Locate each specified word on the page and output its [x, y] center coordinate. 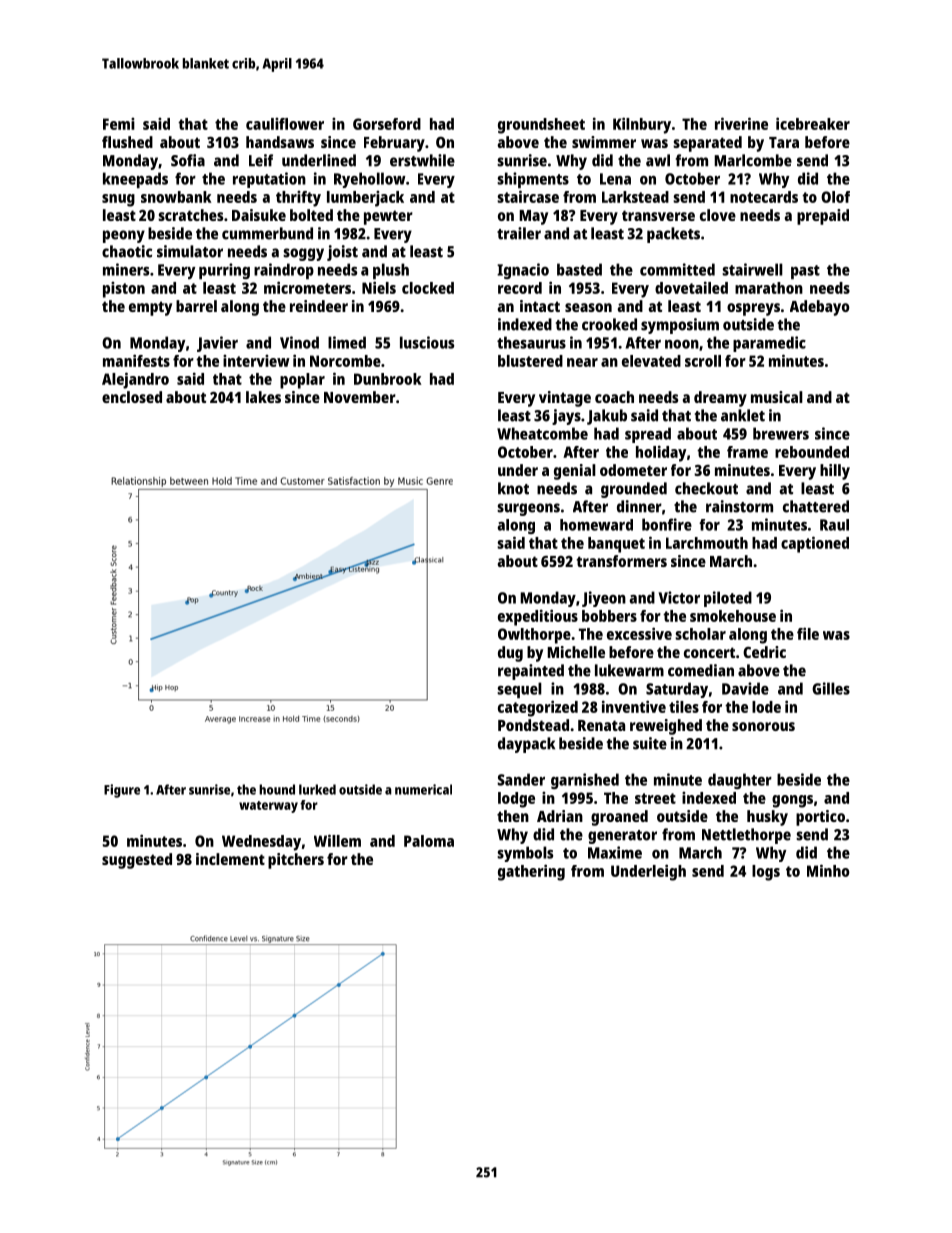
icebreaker [813, 123]
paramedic [769, 344]
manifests [136, 360]
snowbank [176, 197]
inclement [230, 859]
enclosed [132, 397]
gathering [531, 872]
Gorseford [387, 124]
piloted [728, 599]
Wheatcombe [542, 433]
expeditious [538, 617]
